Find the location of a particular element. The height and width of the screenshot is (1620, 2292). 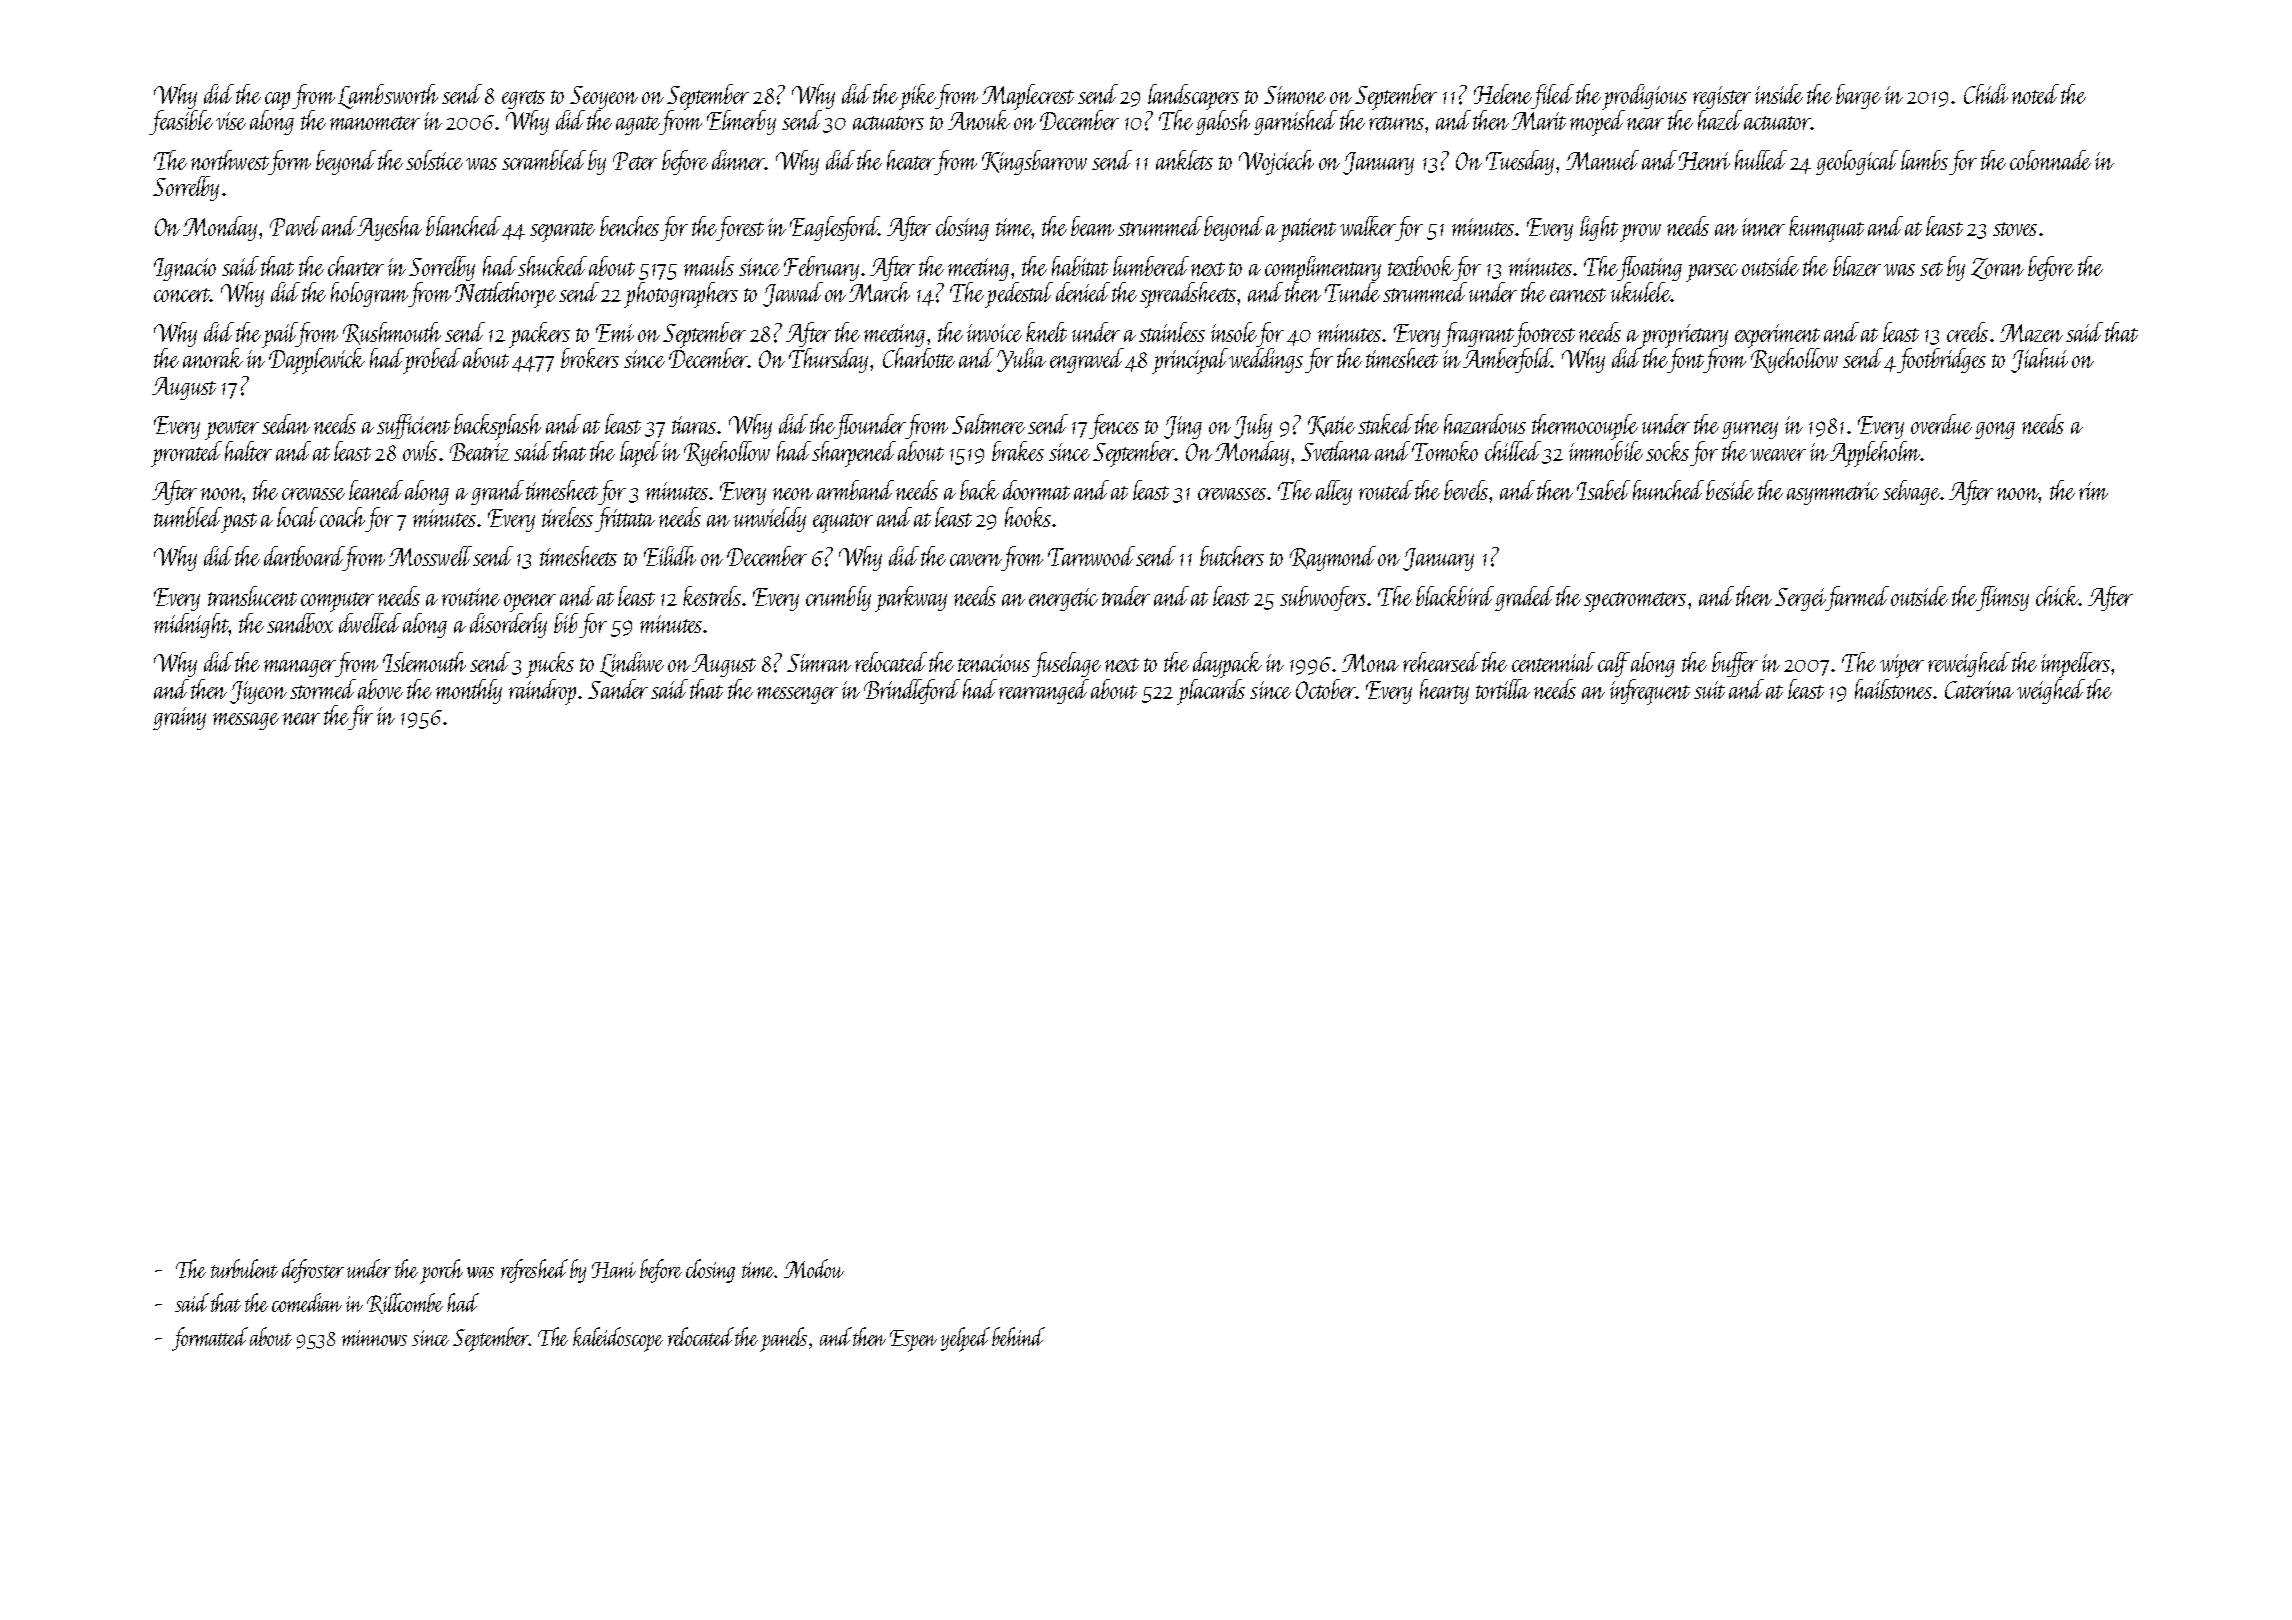

refreshed is located at coordinates (534, 1271).
